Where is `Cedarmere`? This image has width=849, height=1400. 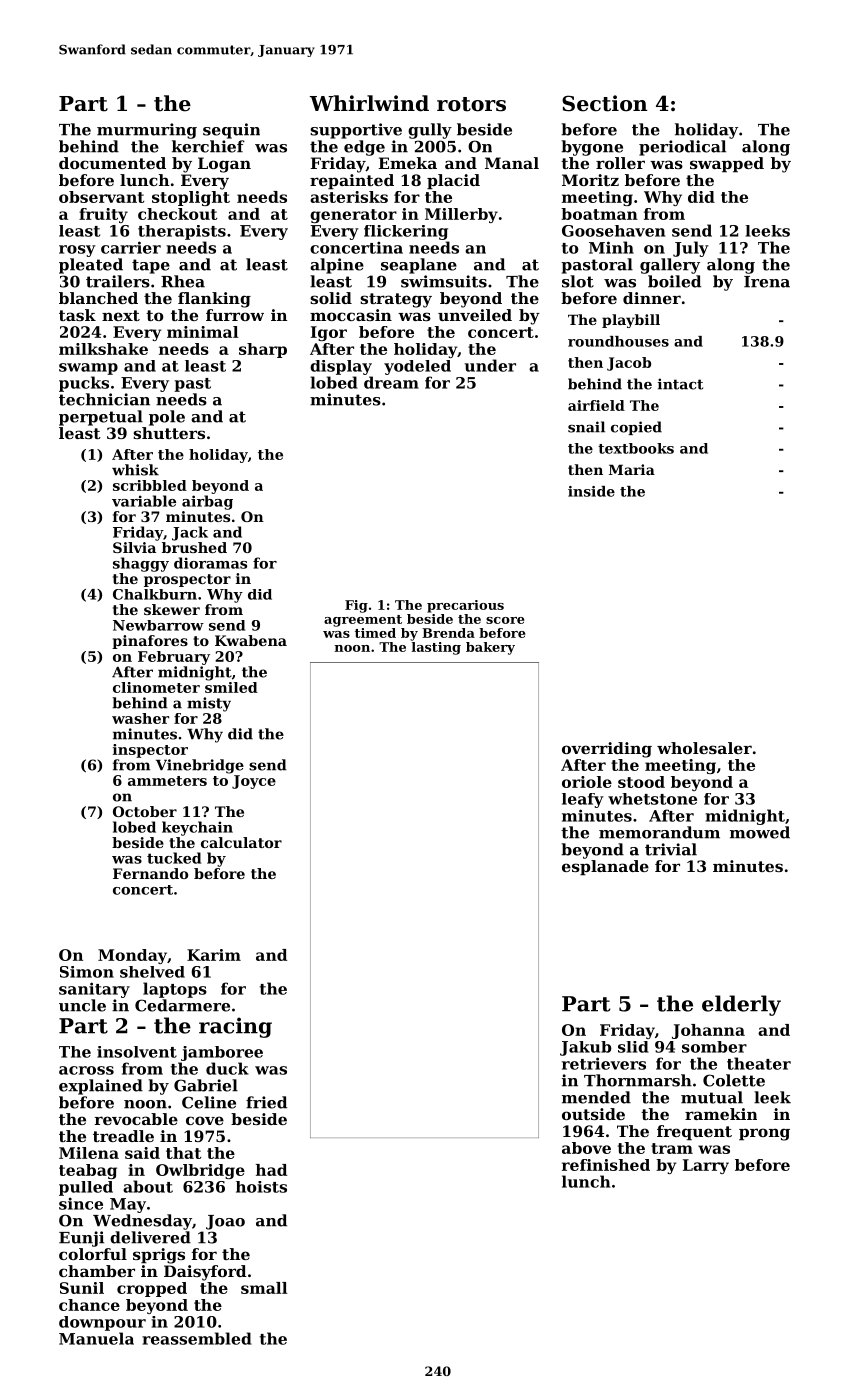
Cedarmere is located at coordinates (182, 1005).
